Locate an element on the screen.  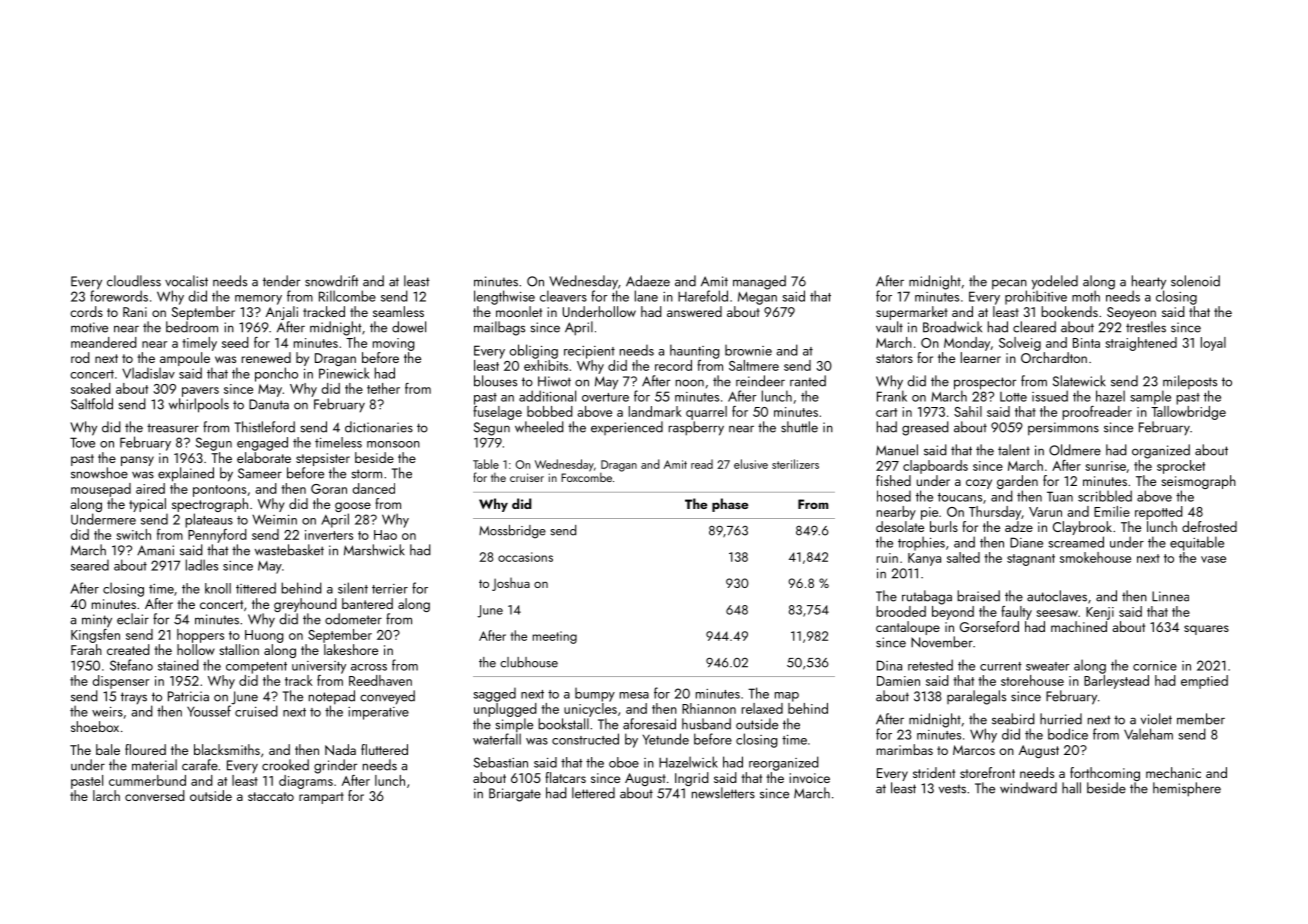
Adaeze is located at coordinates (648, 281).
